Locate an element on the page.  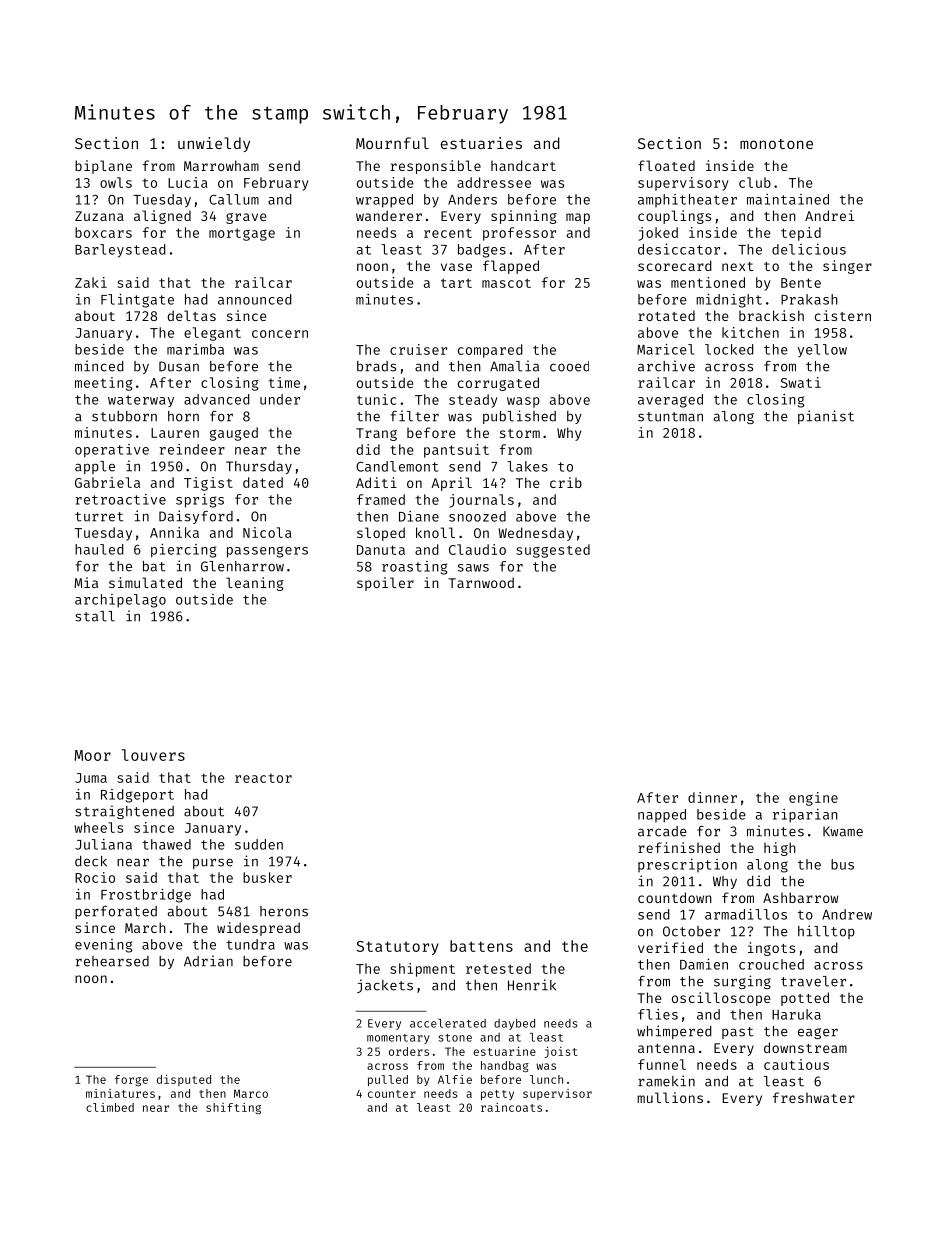
Bente is located at coordinates (801, 283).
